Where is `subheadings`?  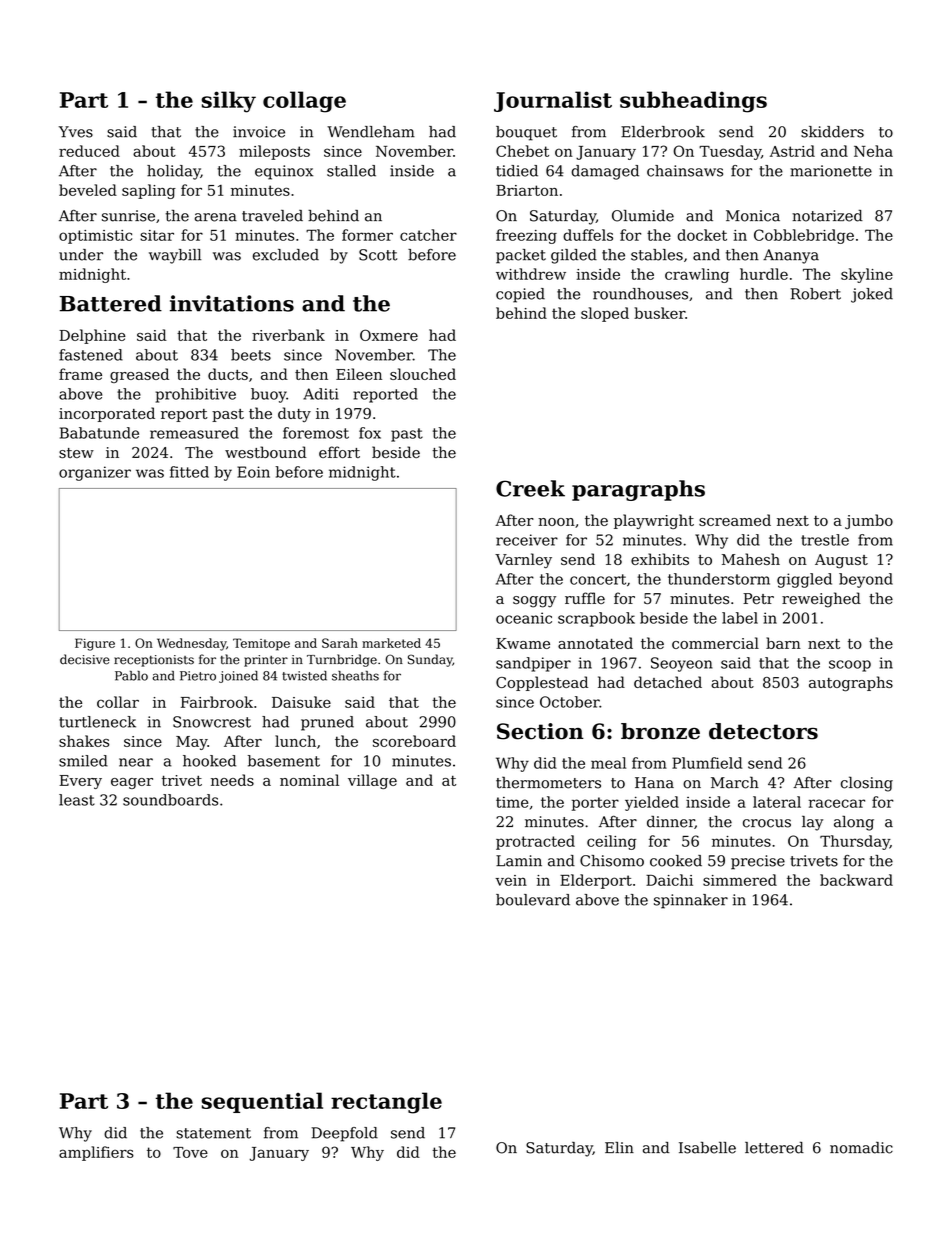 subheadings is located at coordinates (693, 102).
